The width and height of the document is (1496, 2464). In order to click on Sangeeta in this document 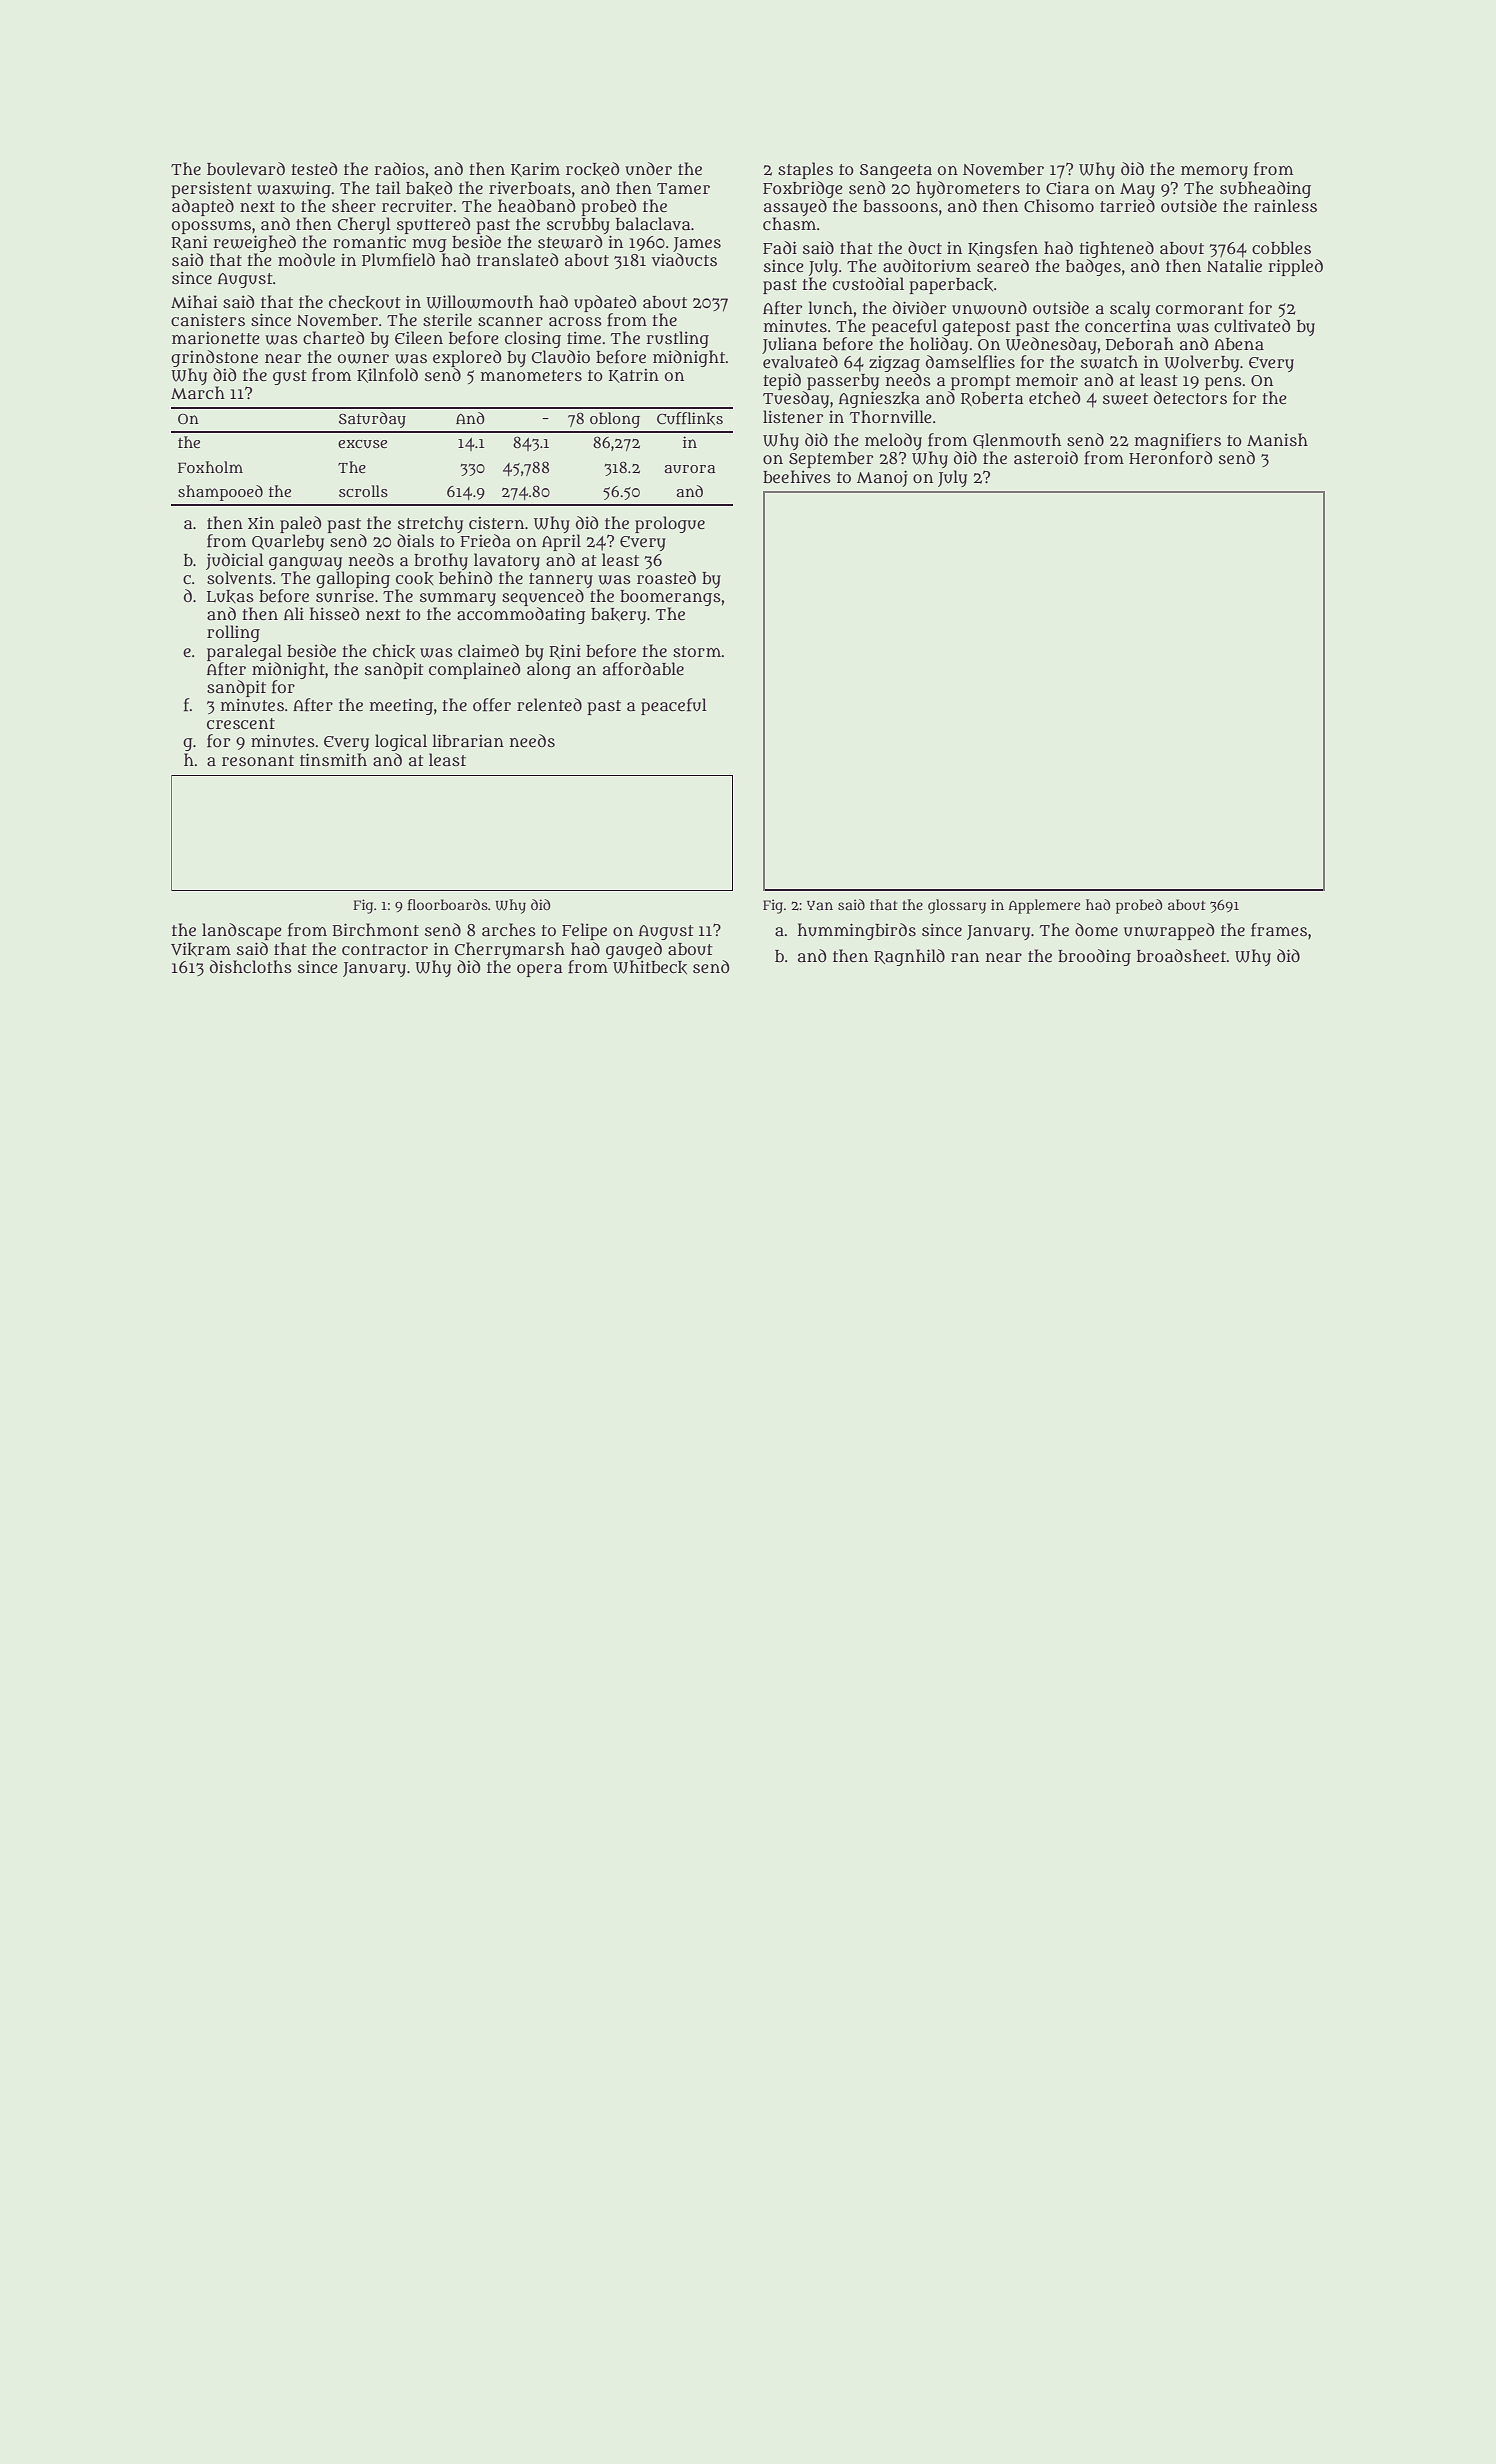, I will do `click(896, 171)`.
